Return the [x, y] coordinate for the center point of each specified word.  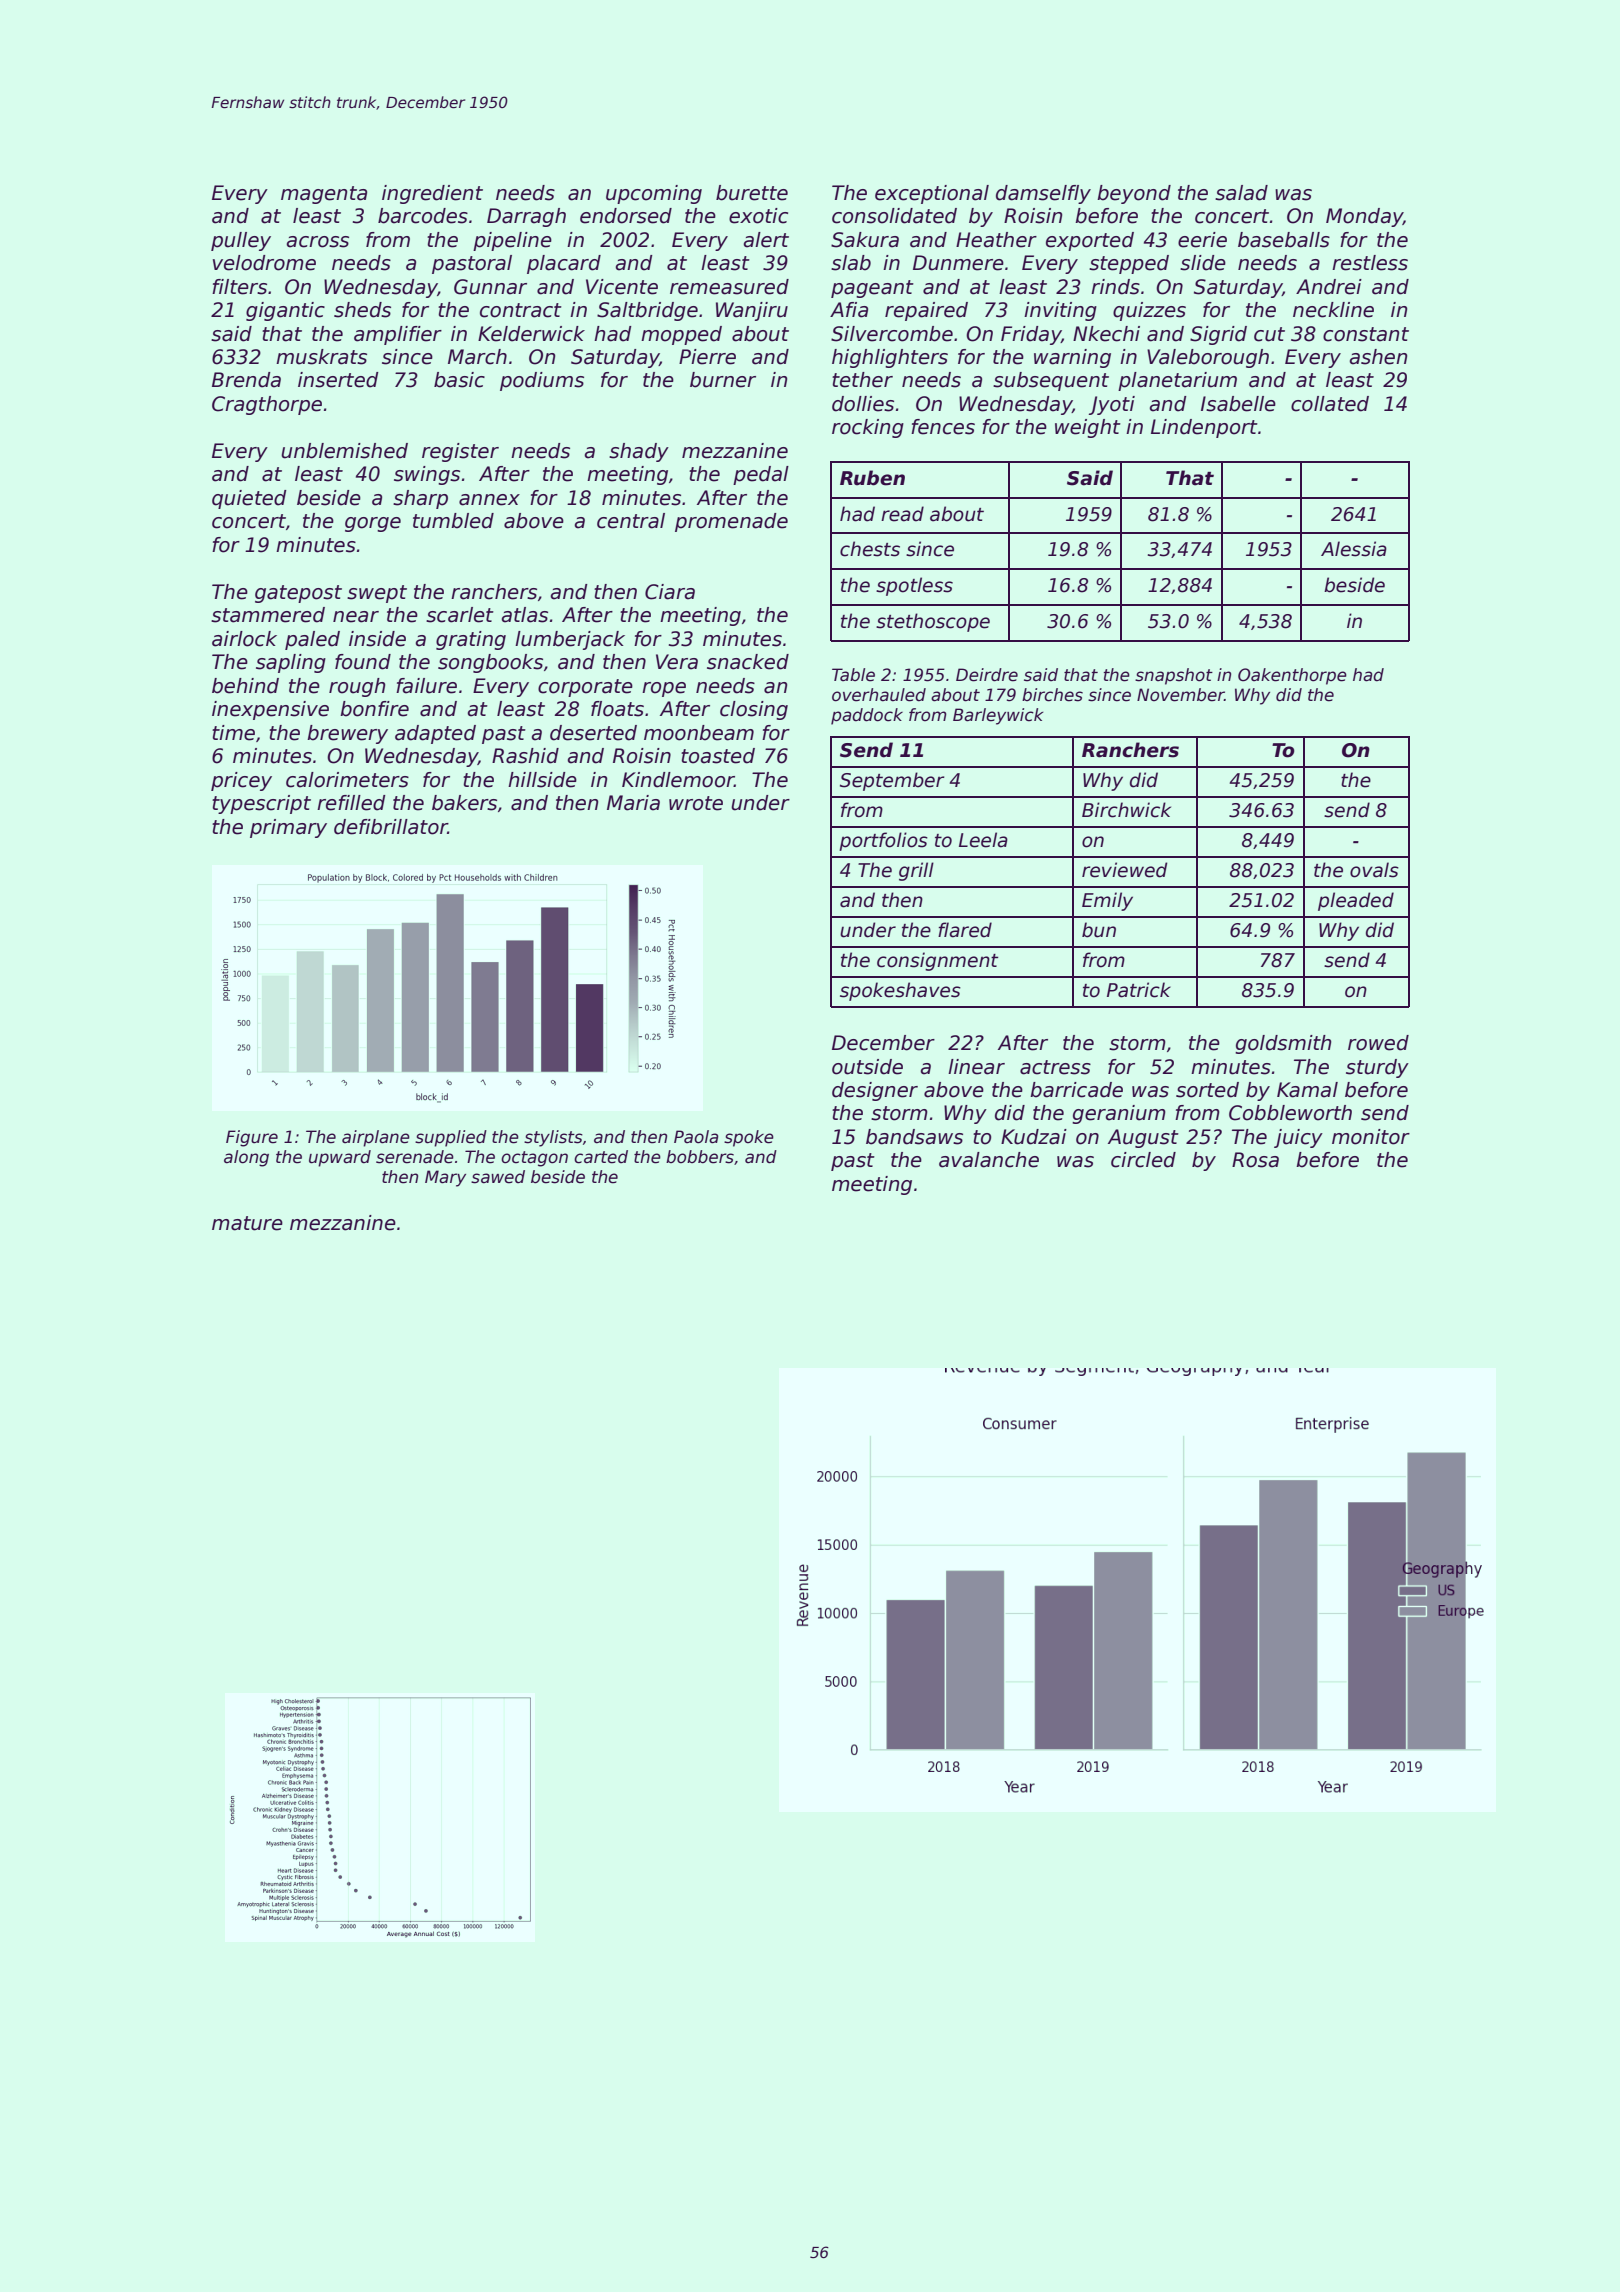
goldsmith [1283, 1044]
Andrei [1329, 287]
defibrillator [391, 827]
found [363, 662]
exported [1090, 241]
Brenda [246, 380]
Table [853, 675]
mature [247, 1223]
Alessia [1354, 549]
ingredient [432, 194]
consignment [937, 961]
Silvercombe [892, 334]
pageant [872, 289]
